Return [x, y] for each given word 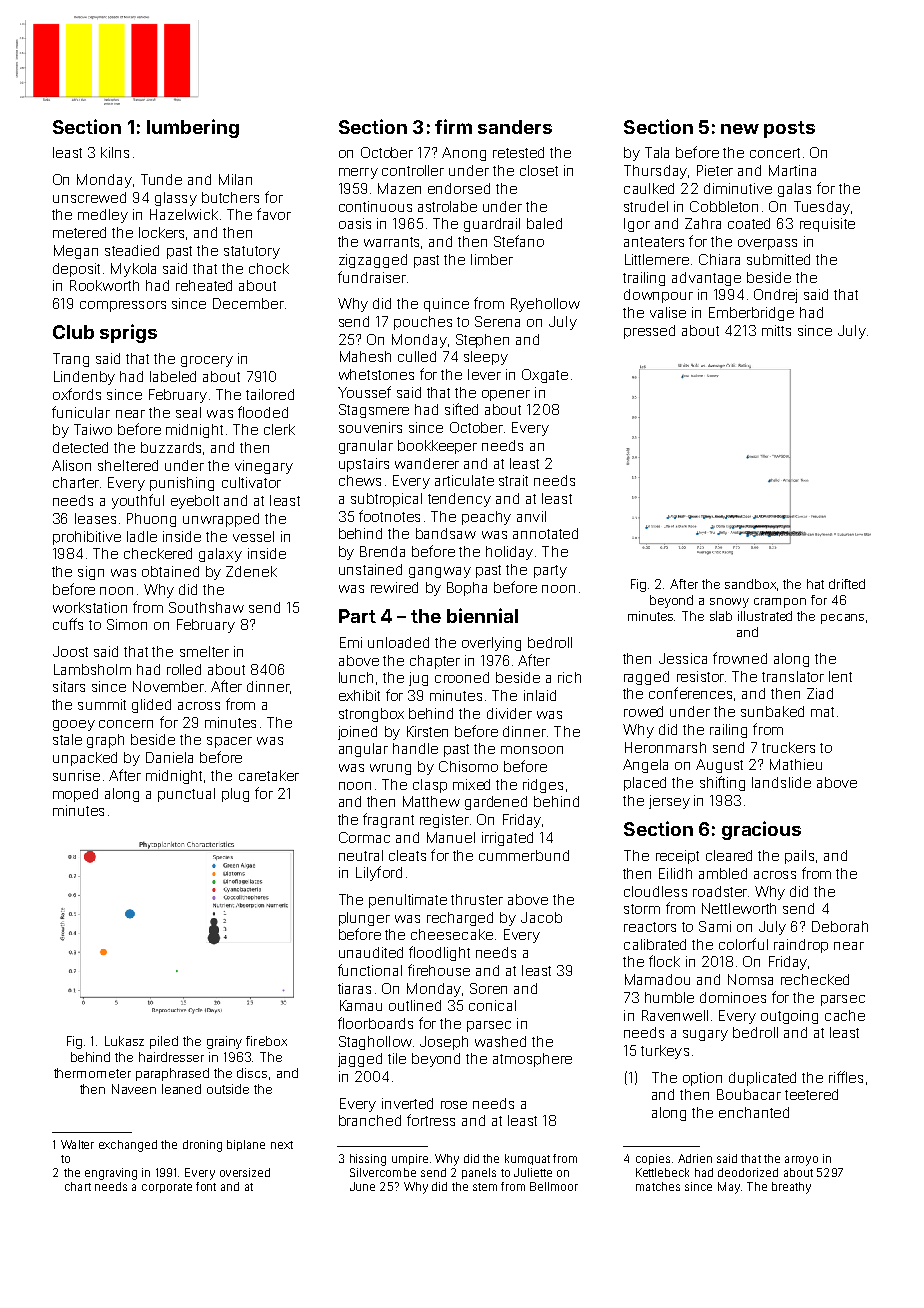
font [206, 1186]
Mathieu [796, 764]
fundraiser [372, 277]
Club [73, 332]
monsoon [532, 750]
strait [513, 480]
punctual [186, 795]
